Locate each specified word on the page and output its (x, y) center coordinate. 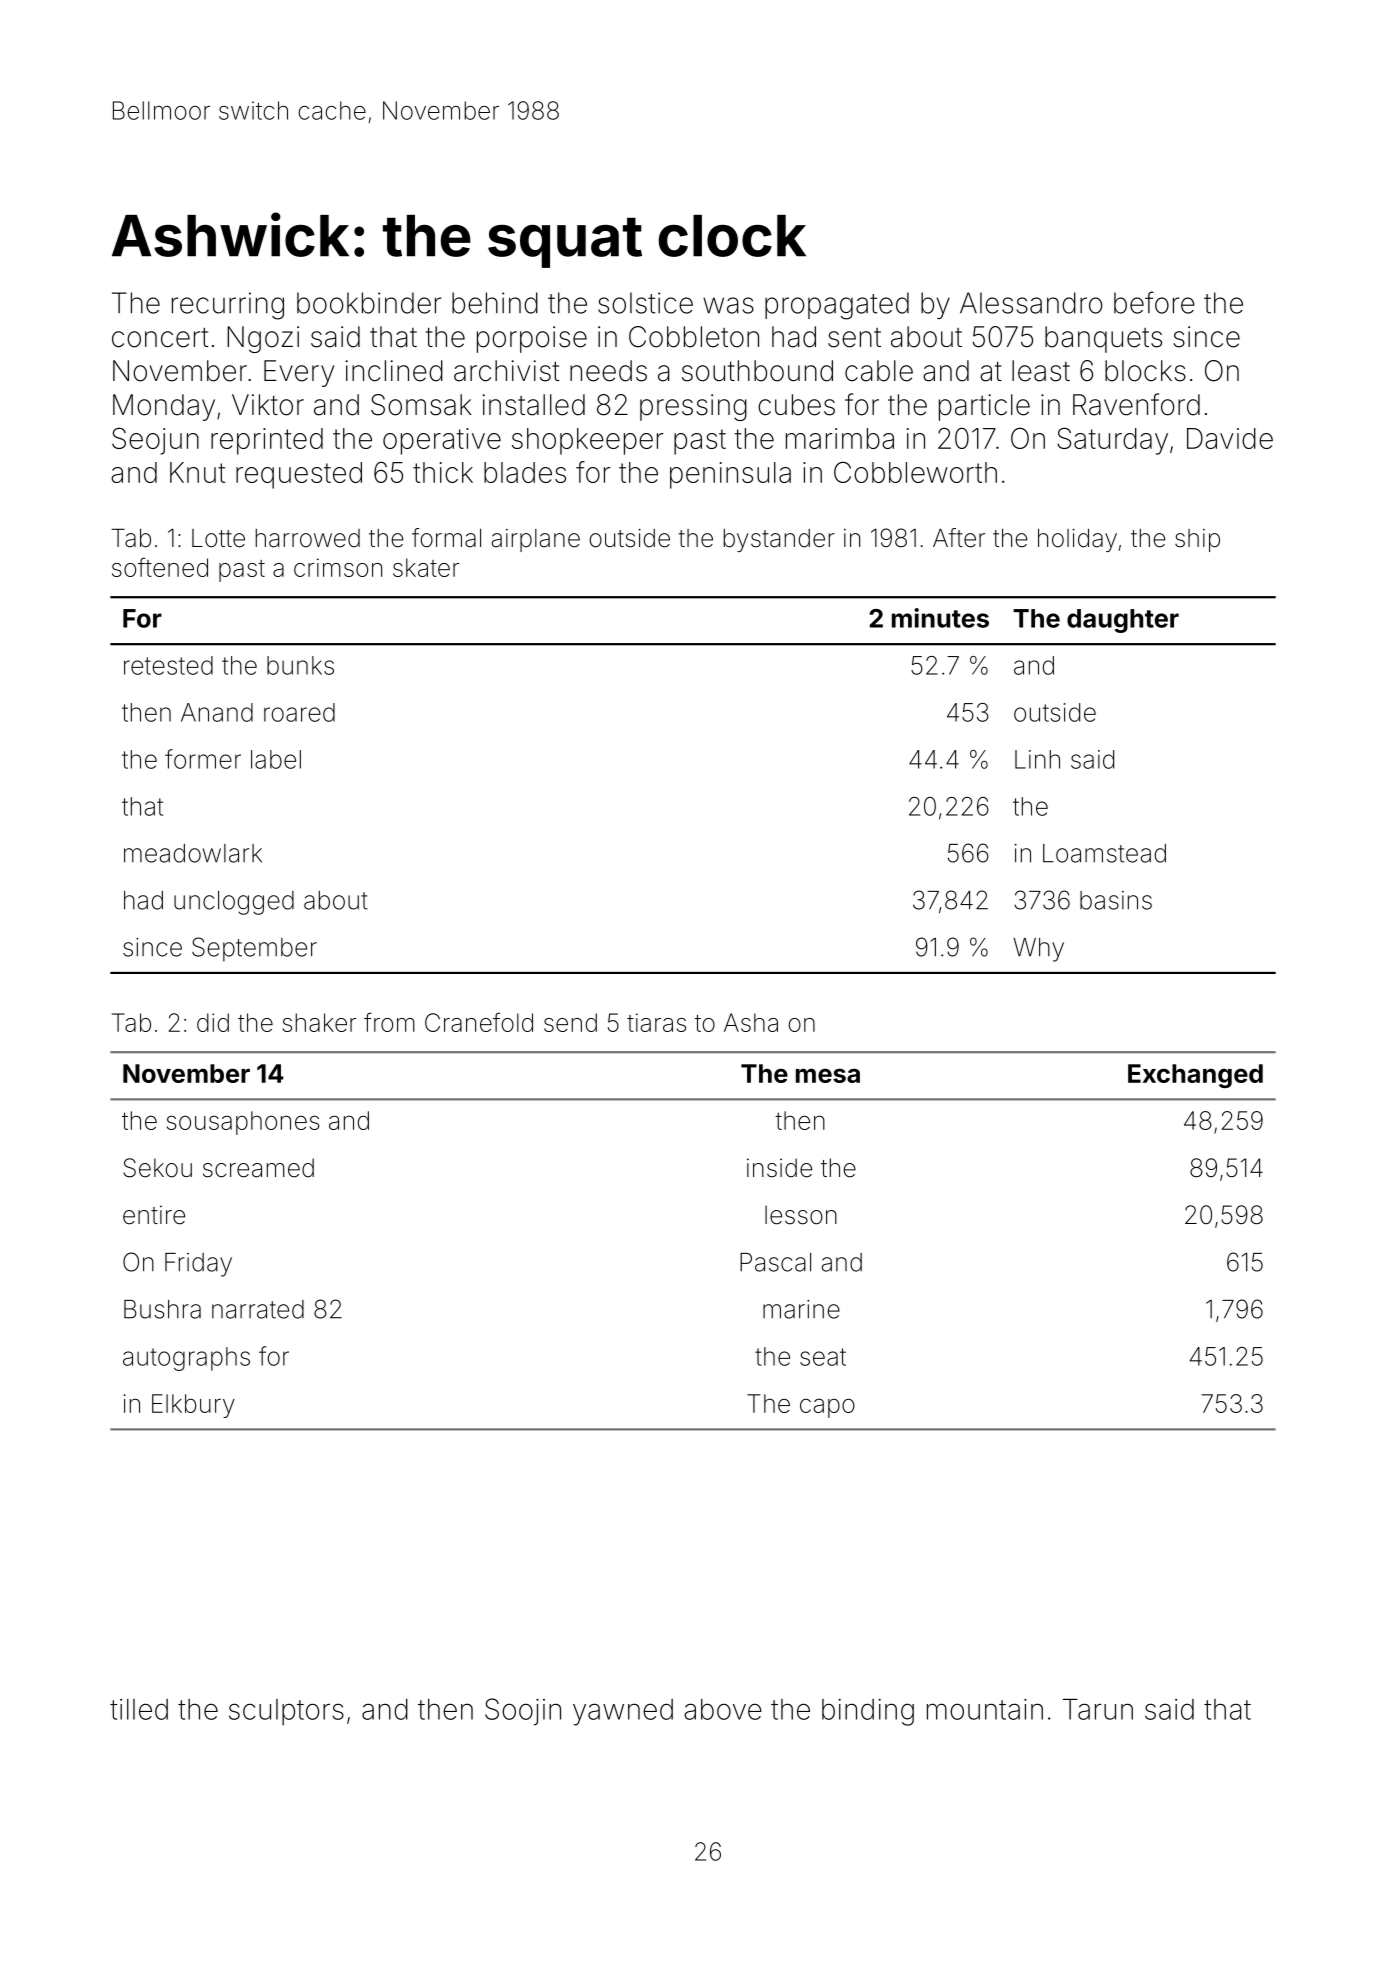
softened (160, 567)
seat (823, 1357)
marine (801, 1309)
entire (154, 1215)
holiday (1077, 540)
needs (608, 371)
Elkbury (193, 1406)
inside (779, 1168)
